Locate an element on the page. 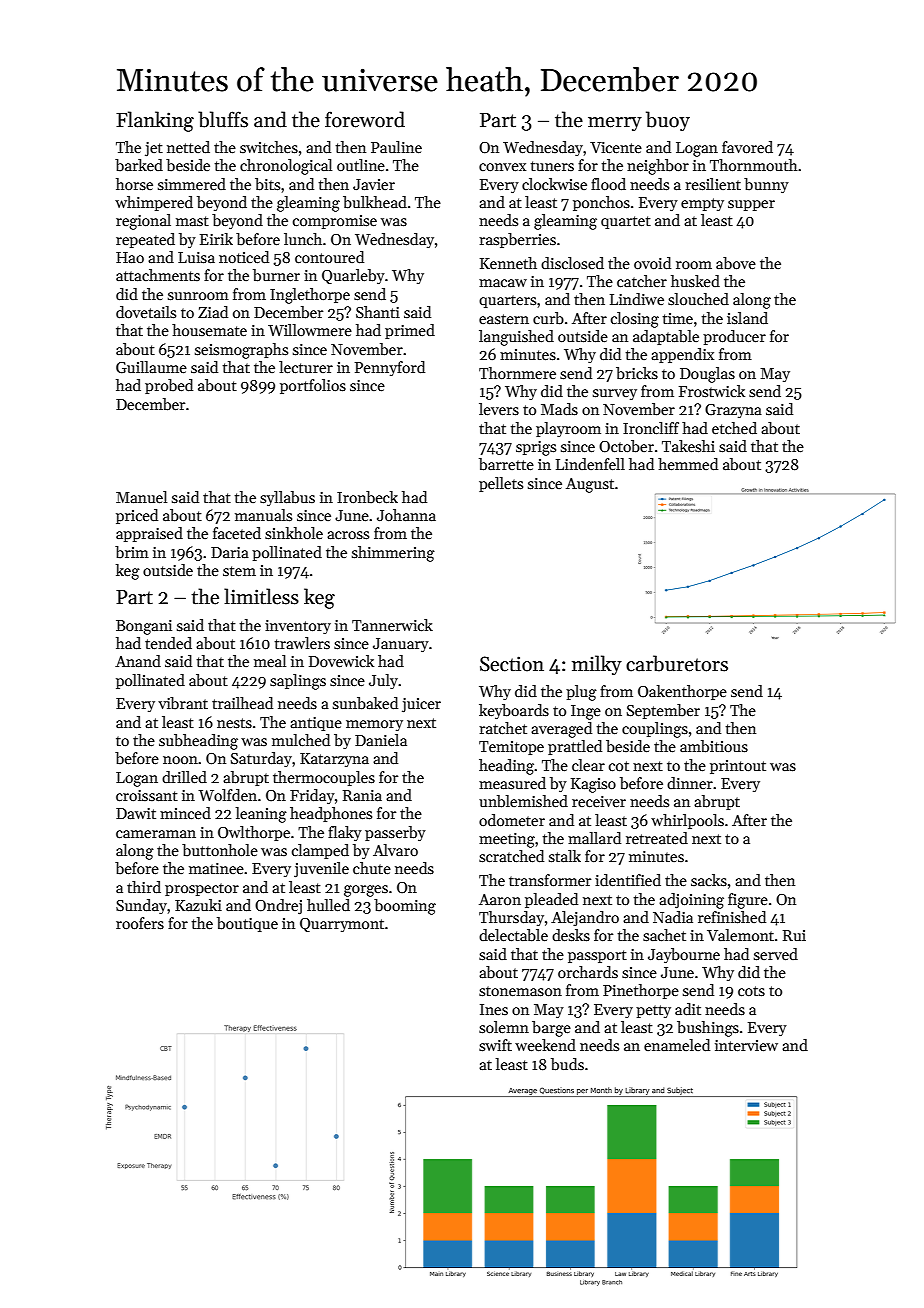 The width and height of the image is (924, 1308). neighbor is located at coordinates (658, 167).
